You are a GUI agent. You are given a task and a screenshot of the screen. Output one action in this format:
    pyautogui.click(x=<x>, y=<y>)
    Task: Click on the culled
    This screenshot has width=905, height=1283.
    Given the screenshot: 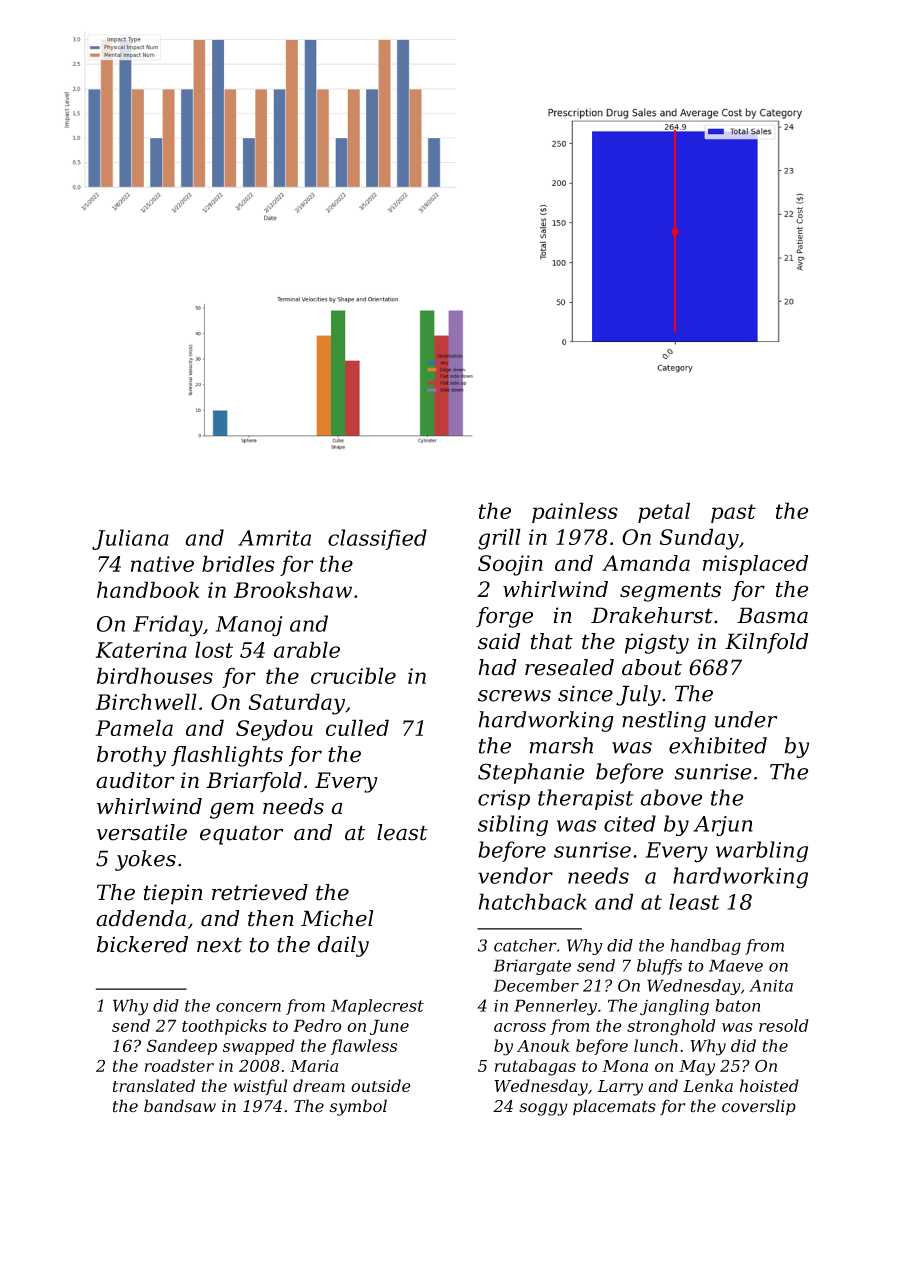 What is the action you would take?
    pyautogui.click(x=357, y=727)
